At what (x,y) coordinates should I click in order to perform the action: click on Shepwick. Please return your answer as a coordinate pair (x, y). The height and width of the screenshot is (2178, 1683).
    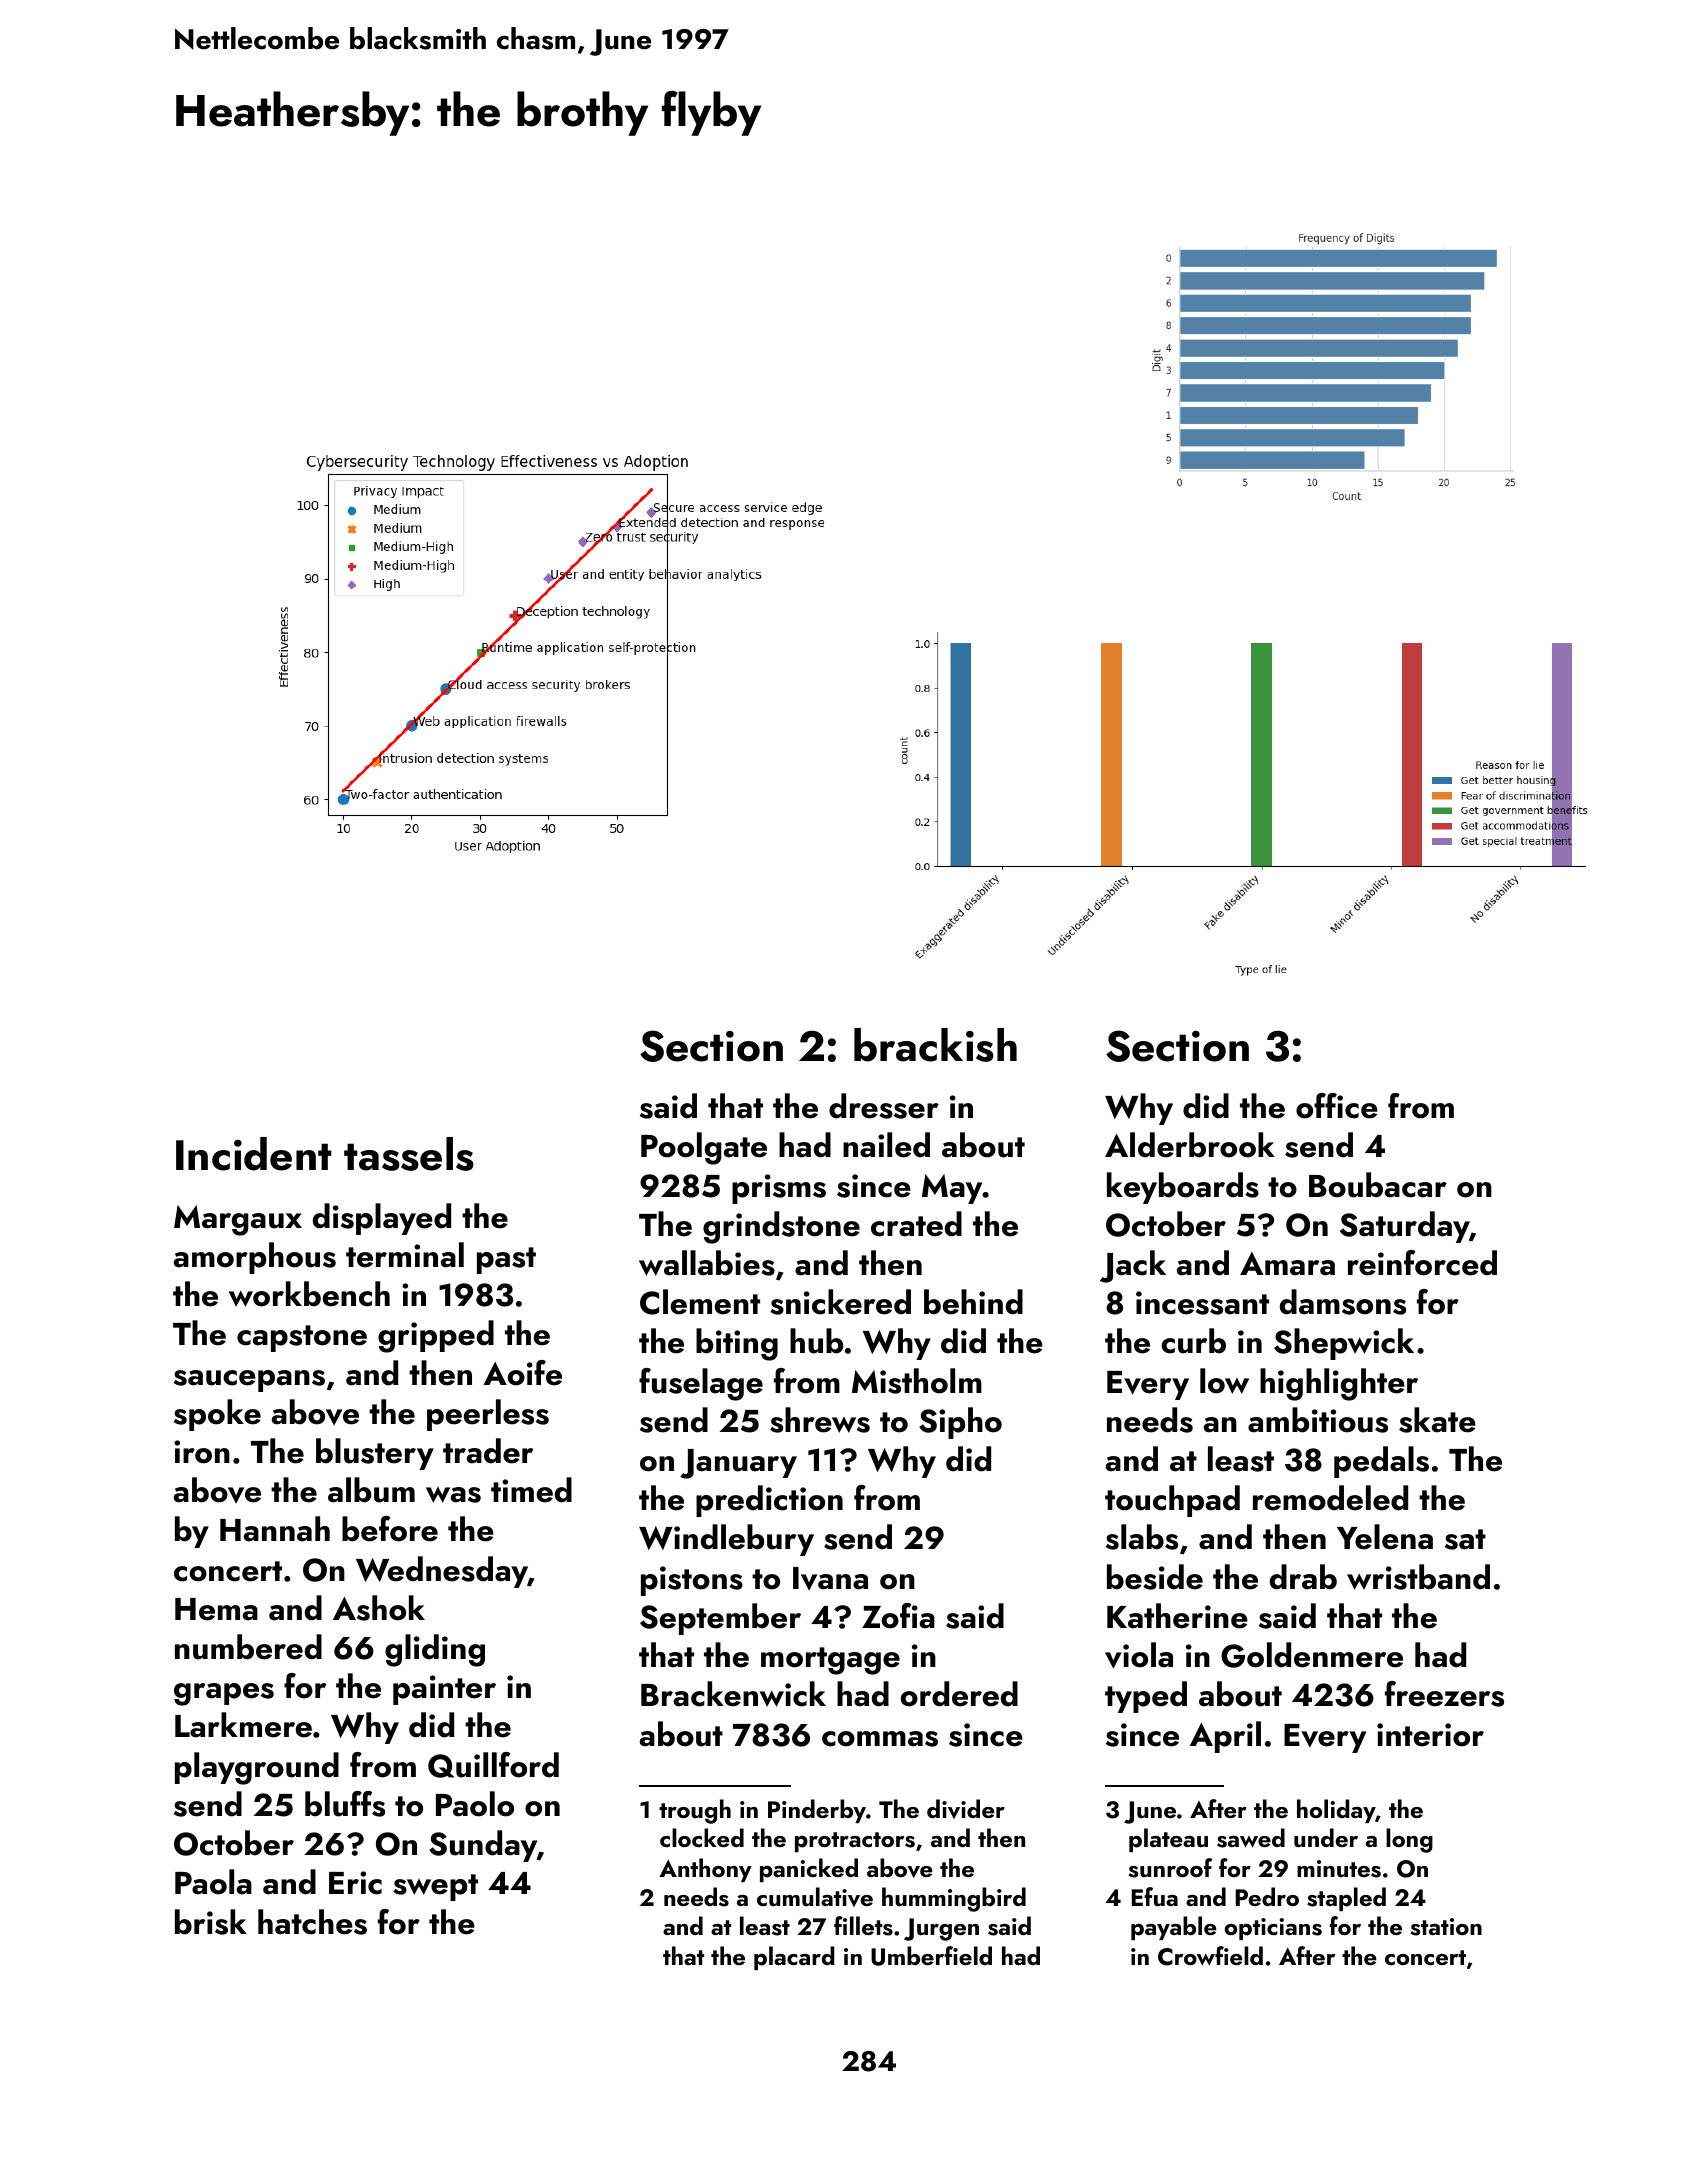
    Looking at the image, I should click on (1344, 1344).
